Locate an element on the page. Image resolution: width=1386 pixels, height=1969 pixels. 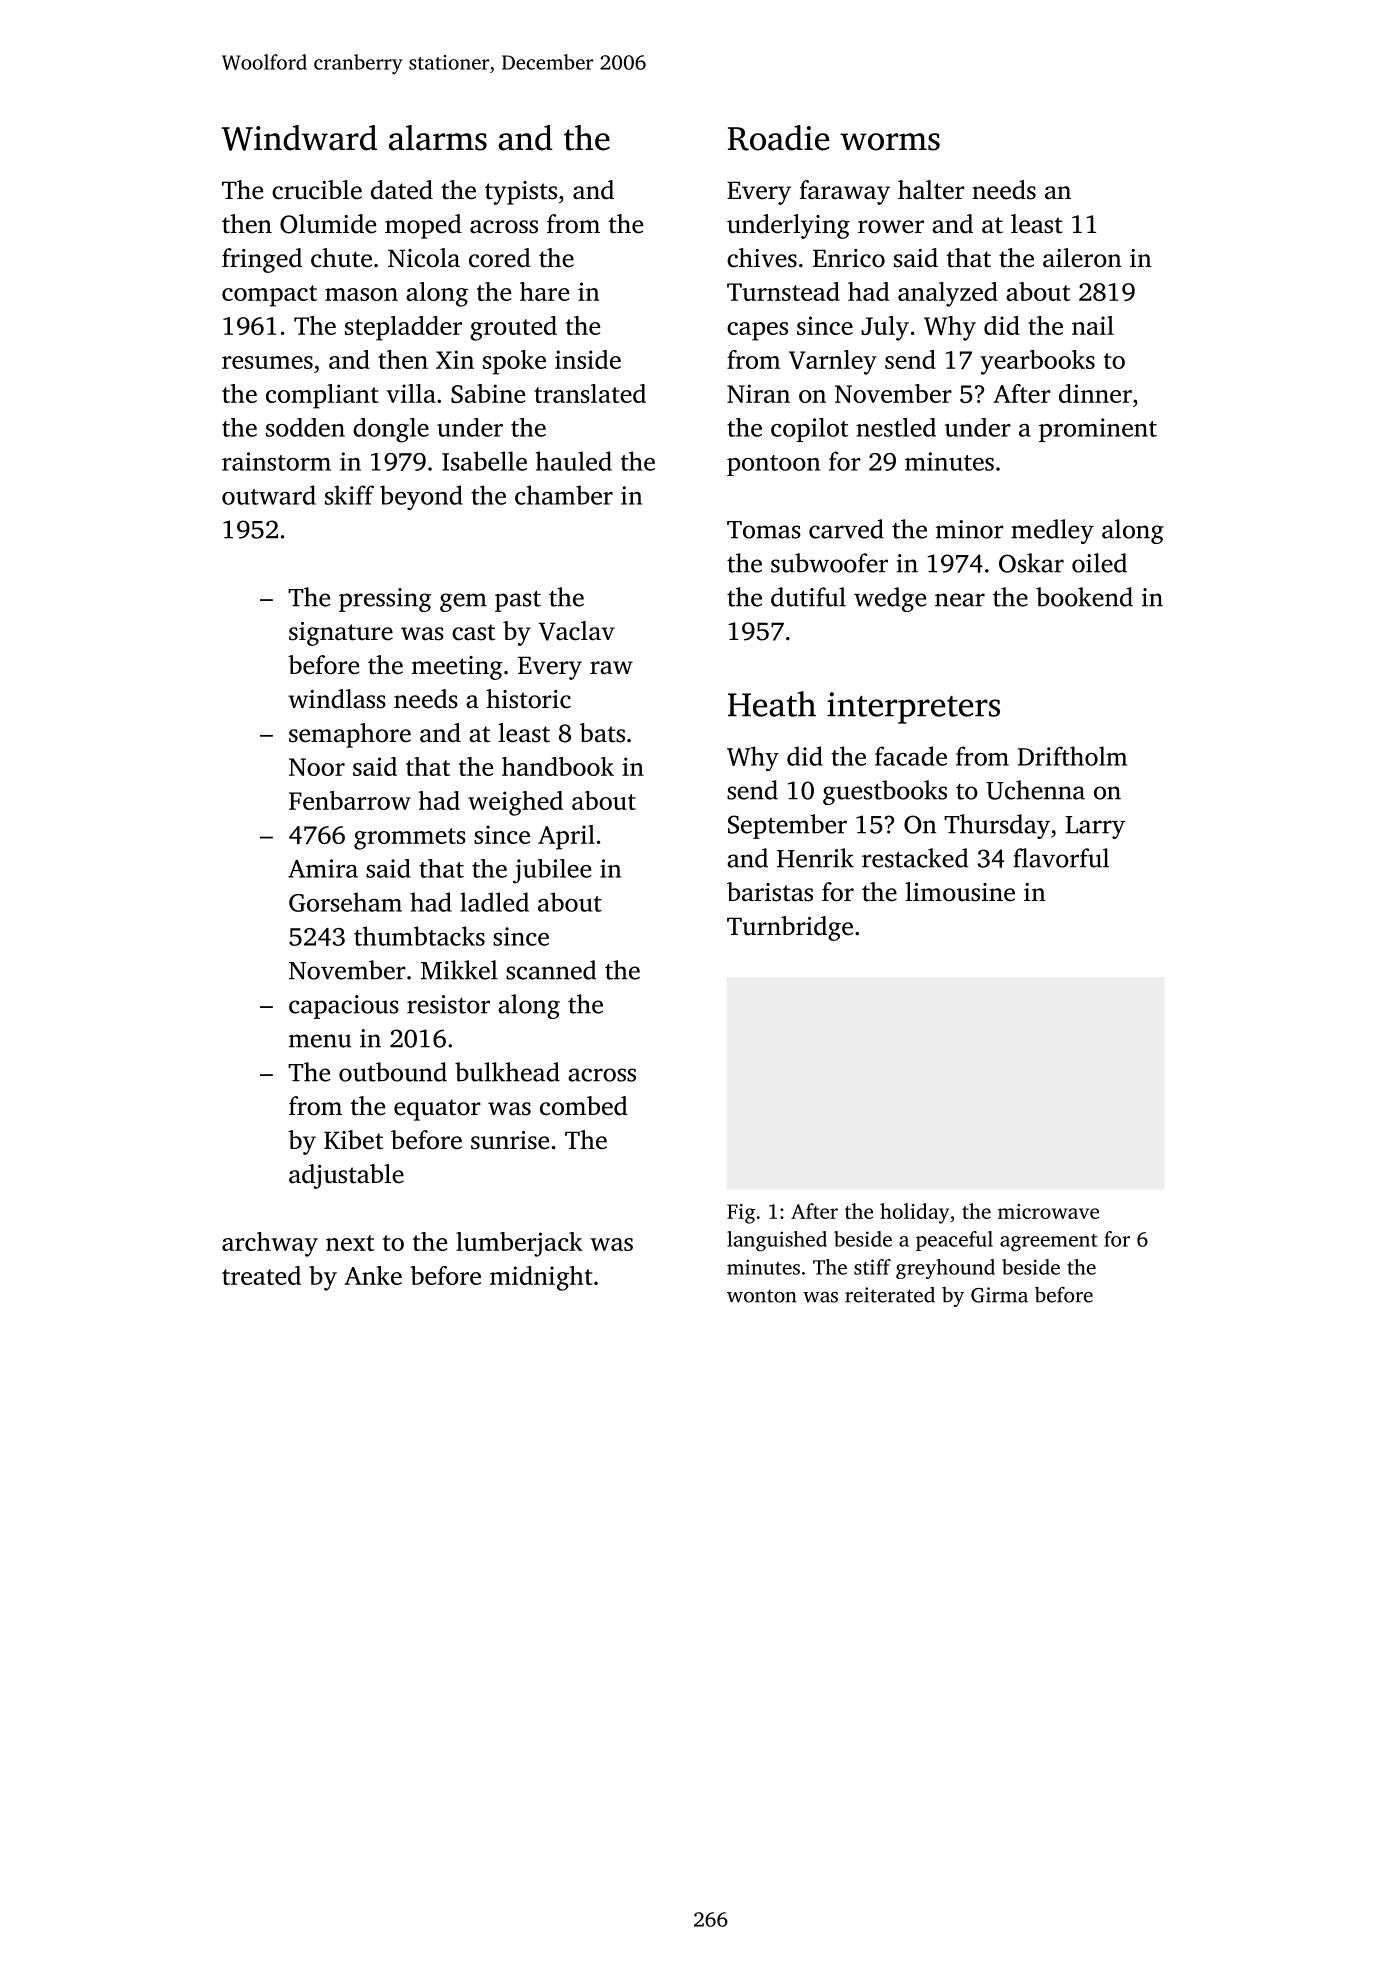
aileron is located at coordinates (1082, 258).
